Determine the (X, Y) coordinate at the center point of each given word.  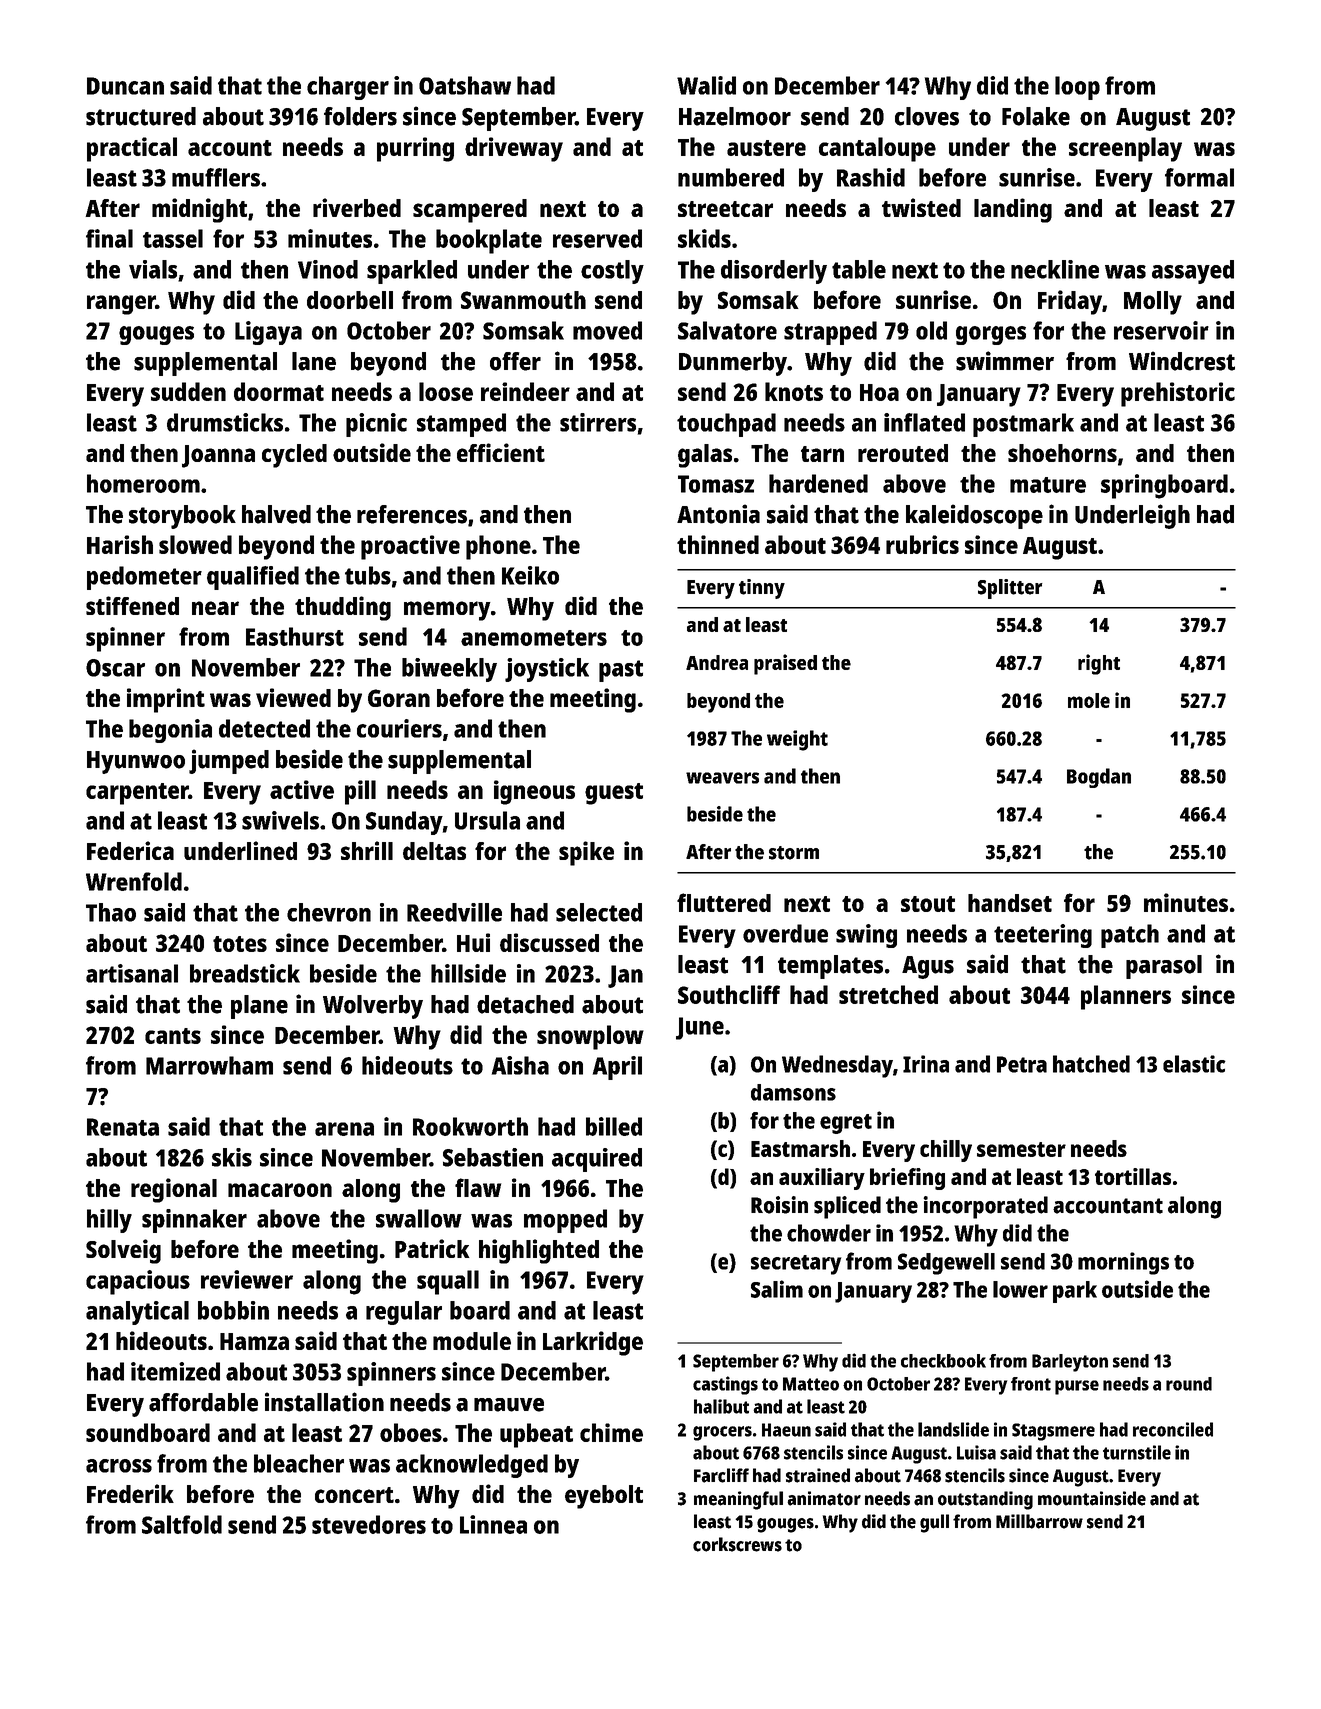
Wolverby (373, 1007)
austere (766, 148)
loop (1077, 88)
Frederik (130, 1493)
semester (1021, 1149)
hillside (468, 973)
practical (132, 149)
